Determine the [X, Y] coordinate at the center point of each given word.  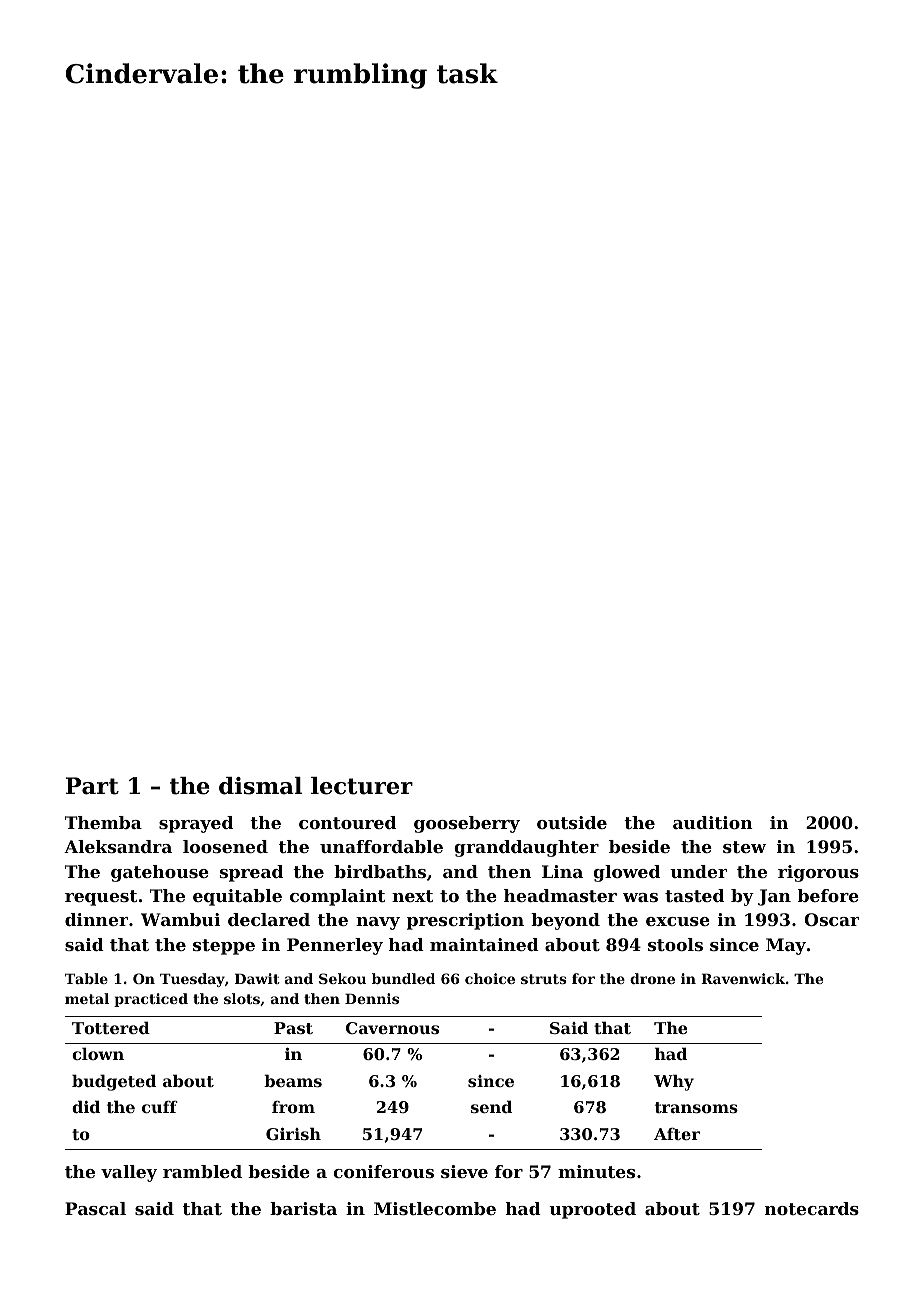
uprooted [592, 1210]
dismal [260, 786]
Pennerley [335, 946]
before [828, 895]
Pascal [95, 1208]
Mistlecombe [435, 1208]
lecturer [362, 786]
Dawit [257, 978]
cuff [160, 1107]
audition [713, 822]
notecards [812, 1208]
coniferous [383, 1171]
